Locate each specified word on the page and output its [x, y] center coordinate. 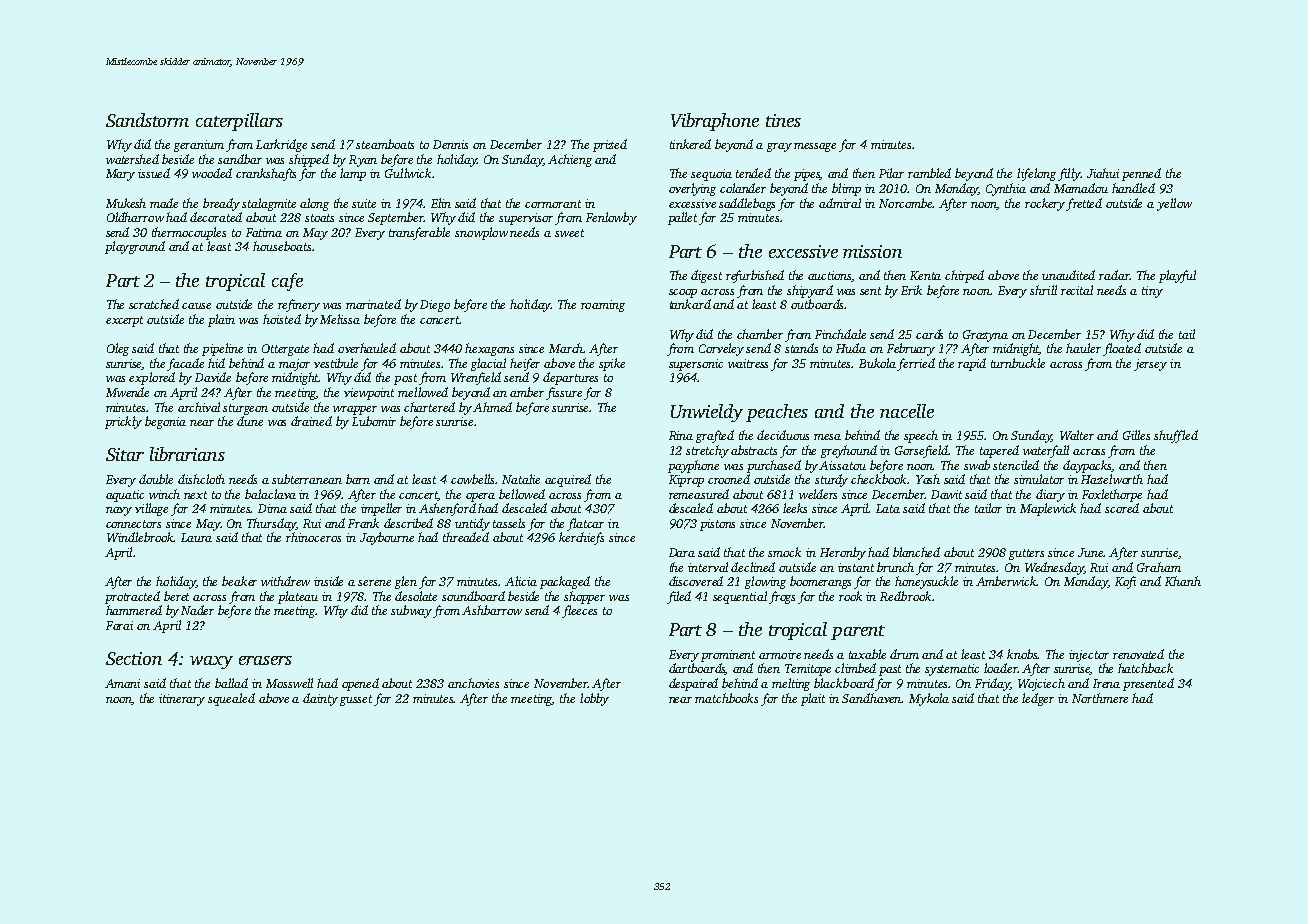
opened [360, 684]
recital [1077, 290]
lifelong [1036, 174]
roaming [603, 306]
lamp [353, 174]
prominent [728, 656]
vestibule [336, 363]
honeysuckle [926, 582]
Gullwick [408, 173]
